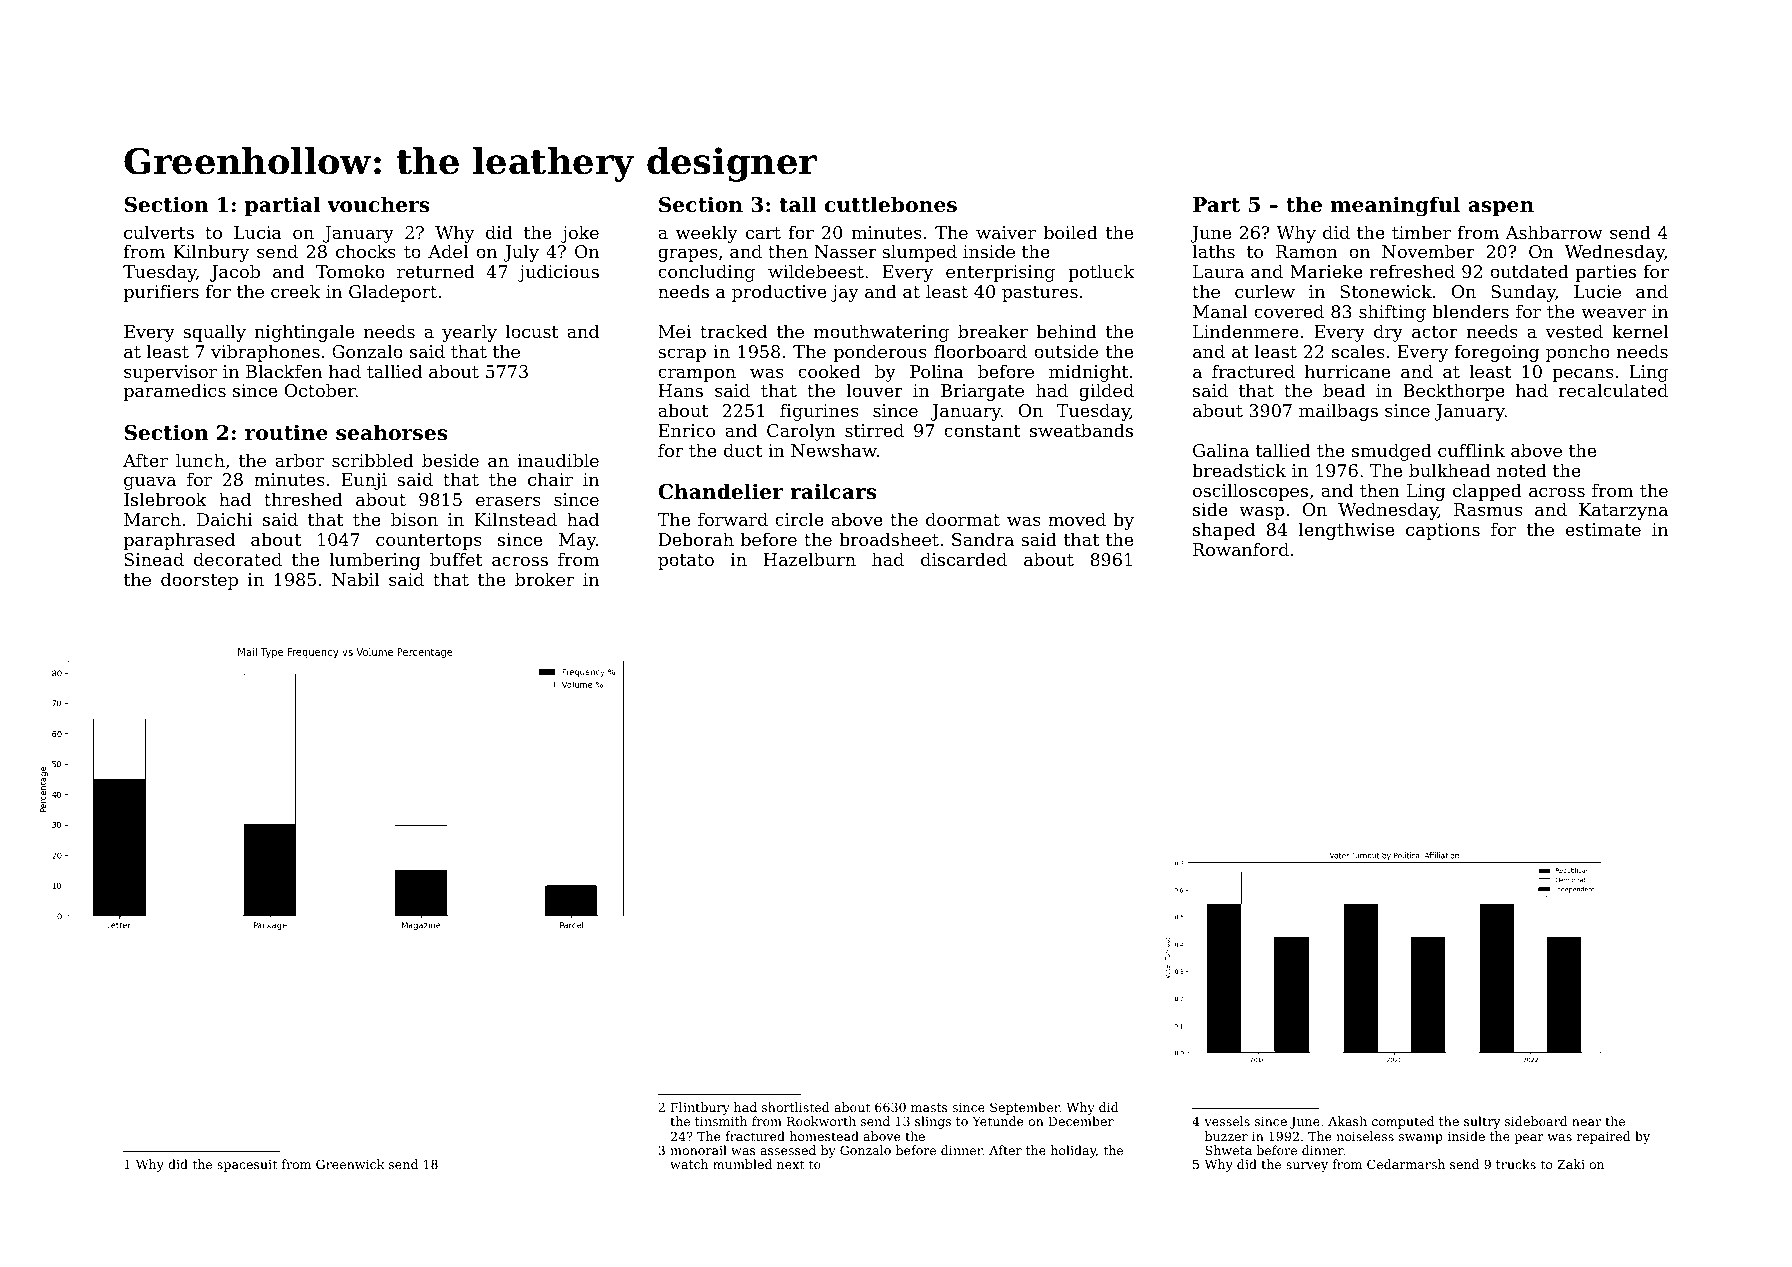 The width and height of the page is (1792, 1267). I want to click on kernel, so click(1640, 331).
